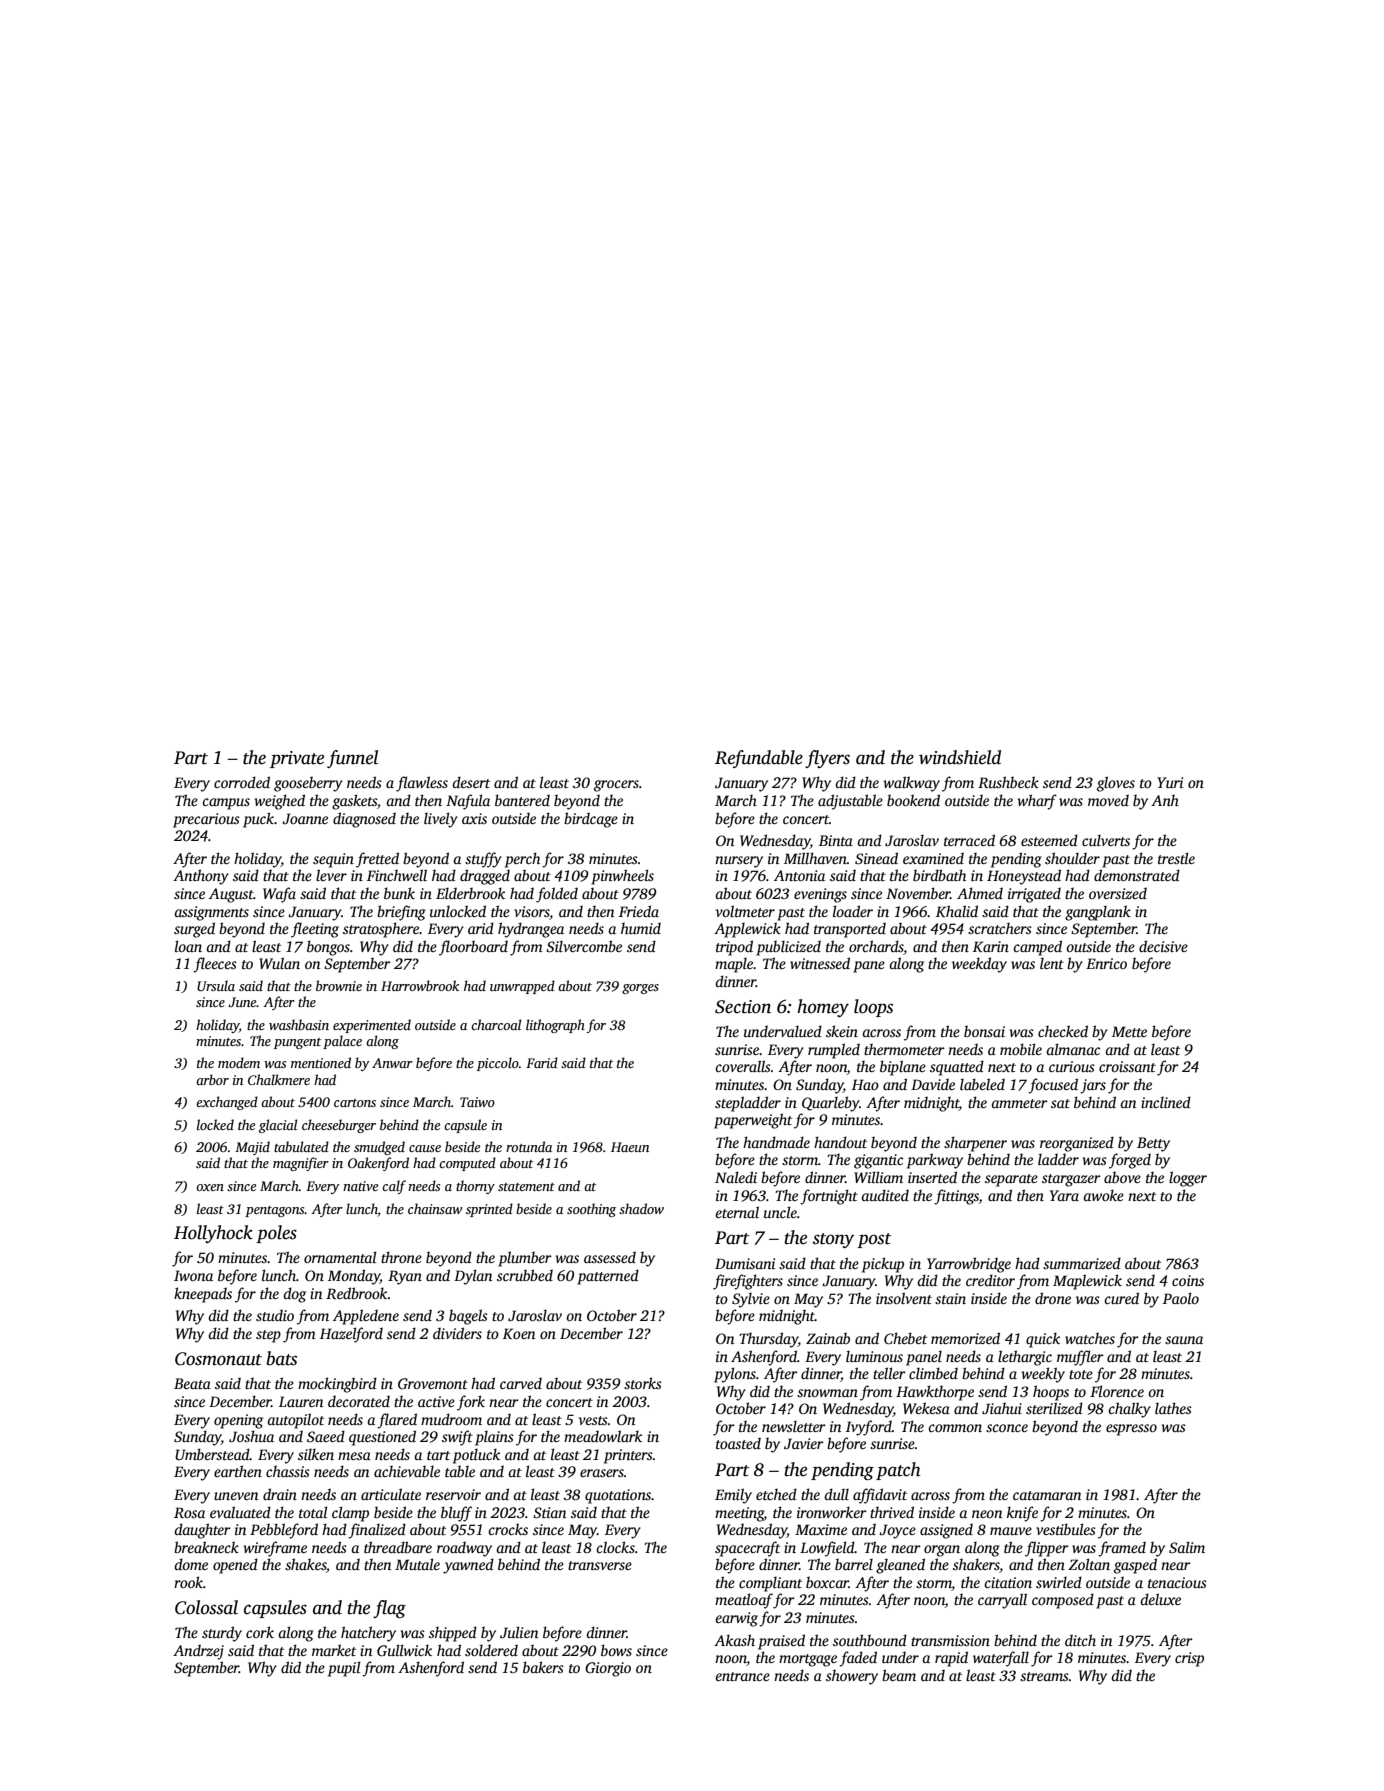  I want to click on dragged, so click(485, 877).
